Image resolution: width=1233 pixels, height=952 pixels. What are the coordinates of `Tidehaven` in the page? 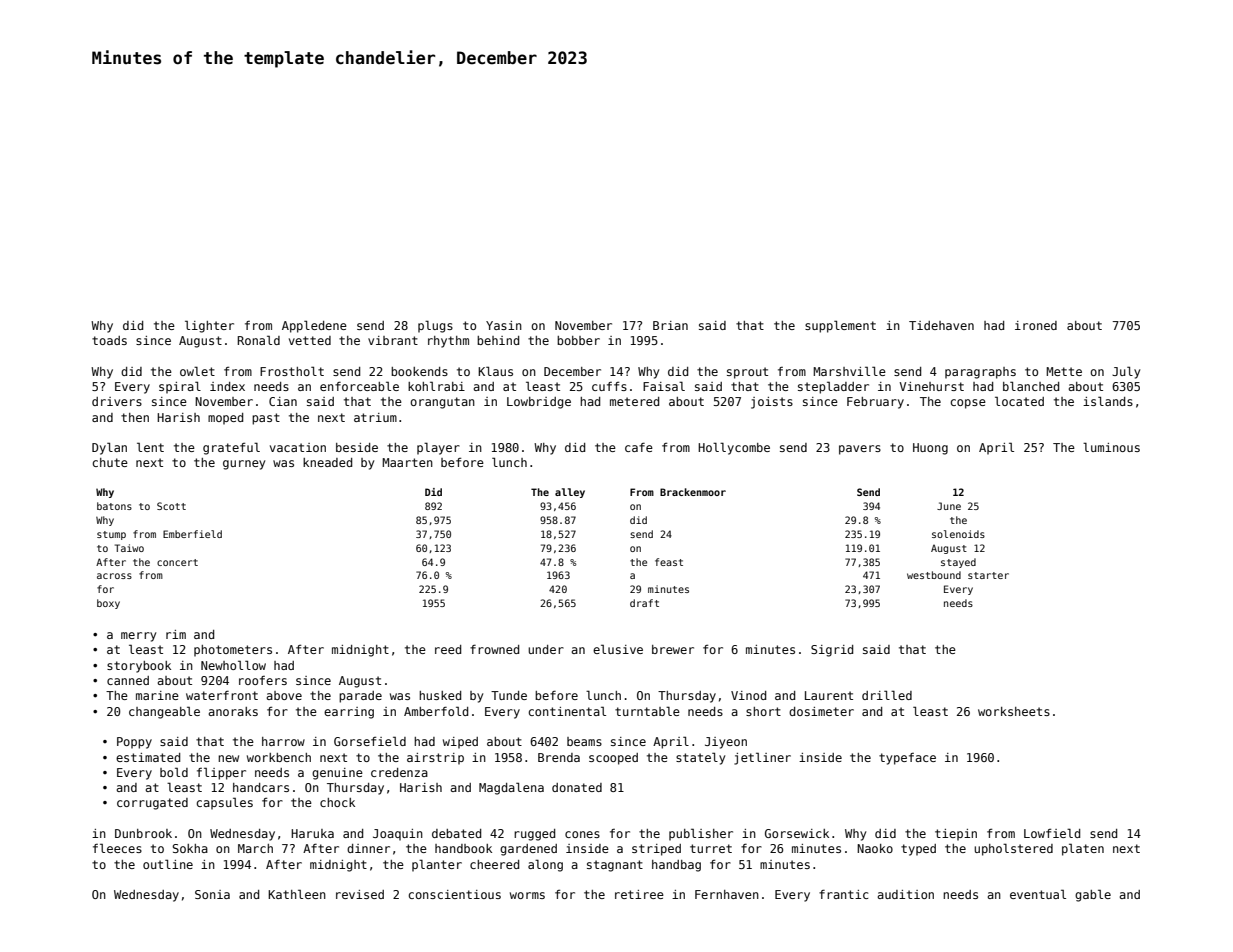 It's located at (941, 325).
